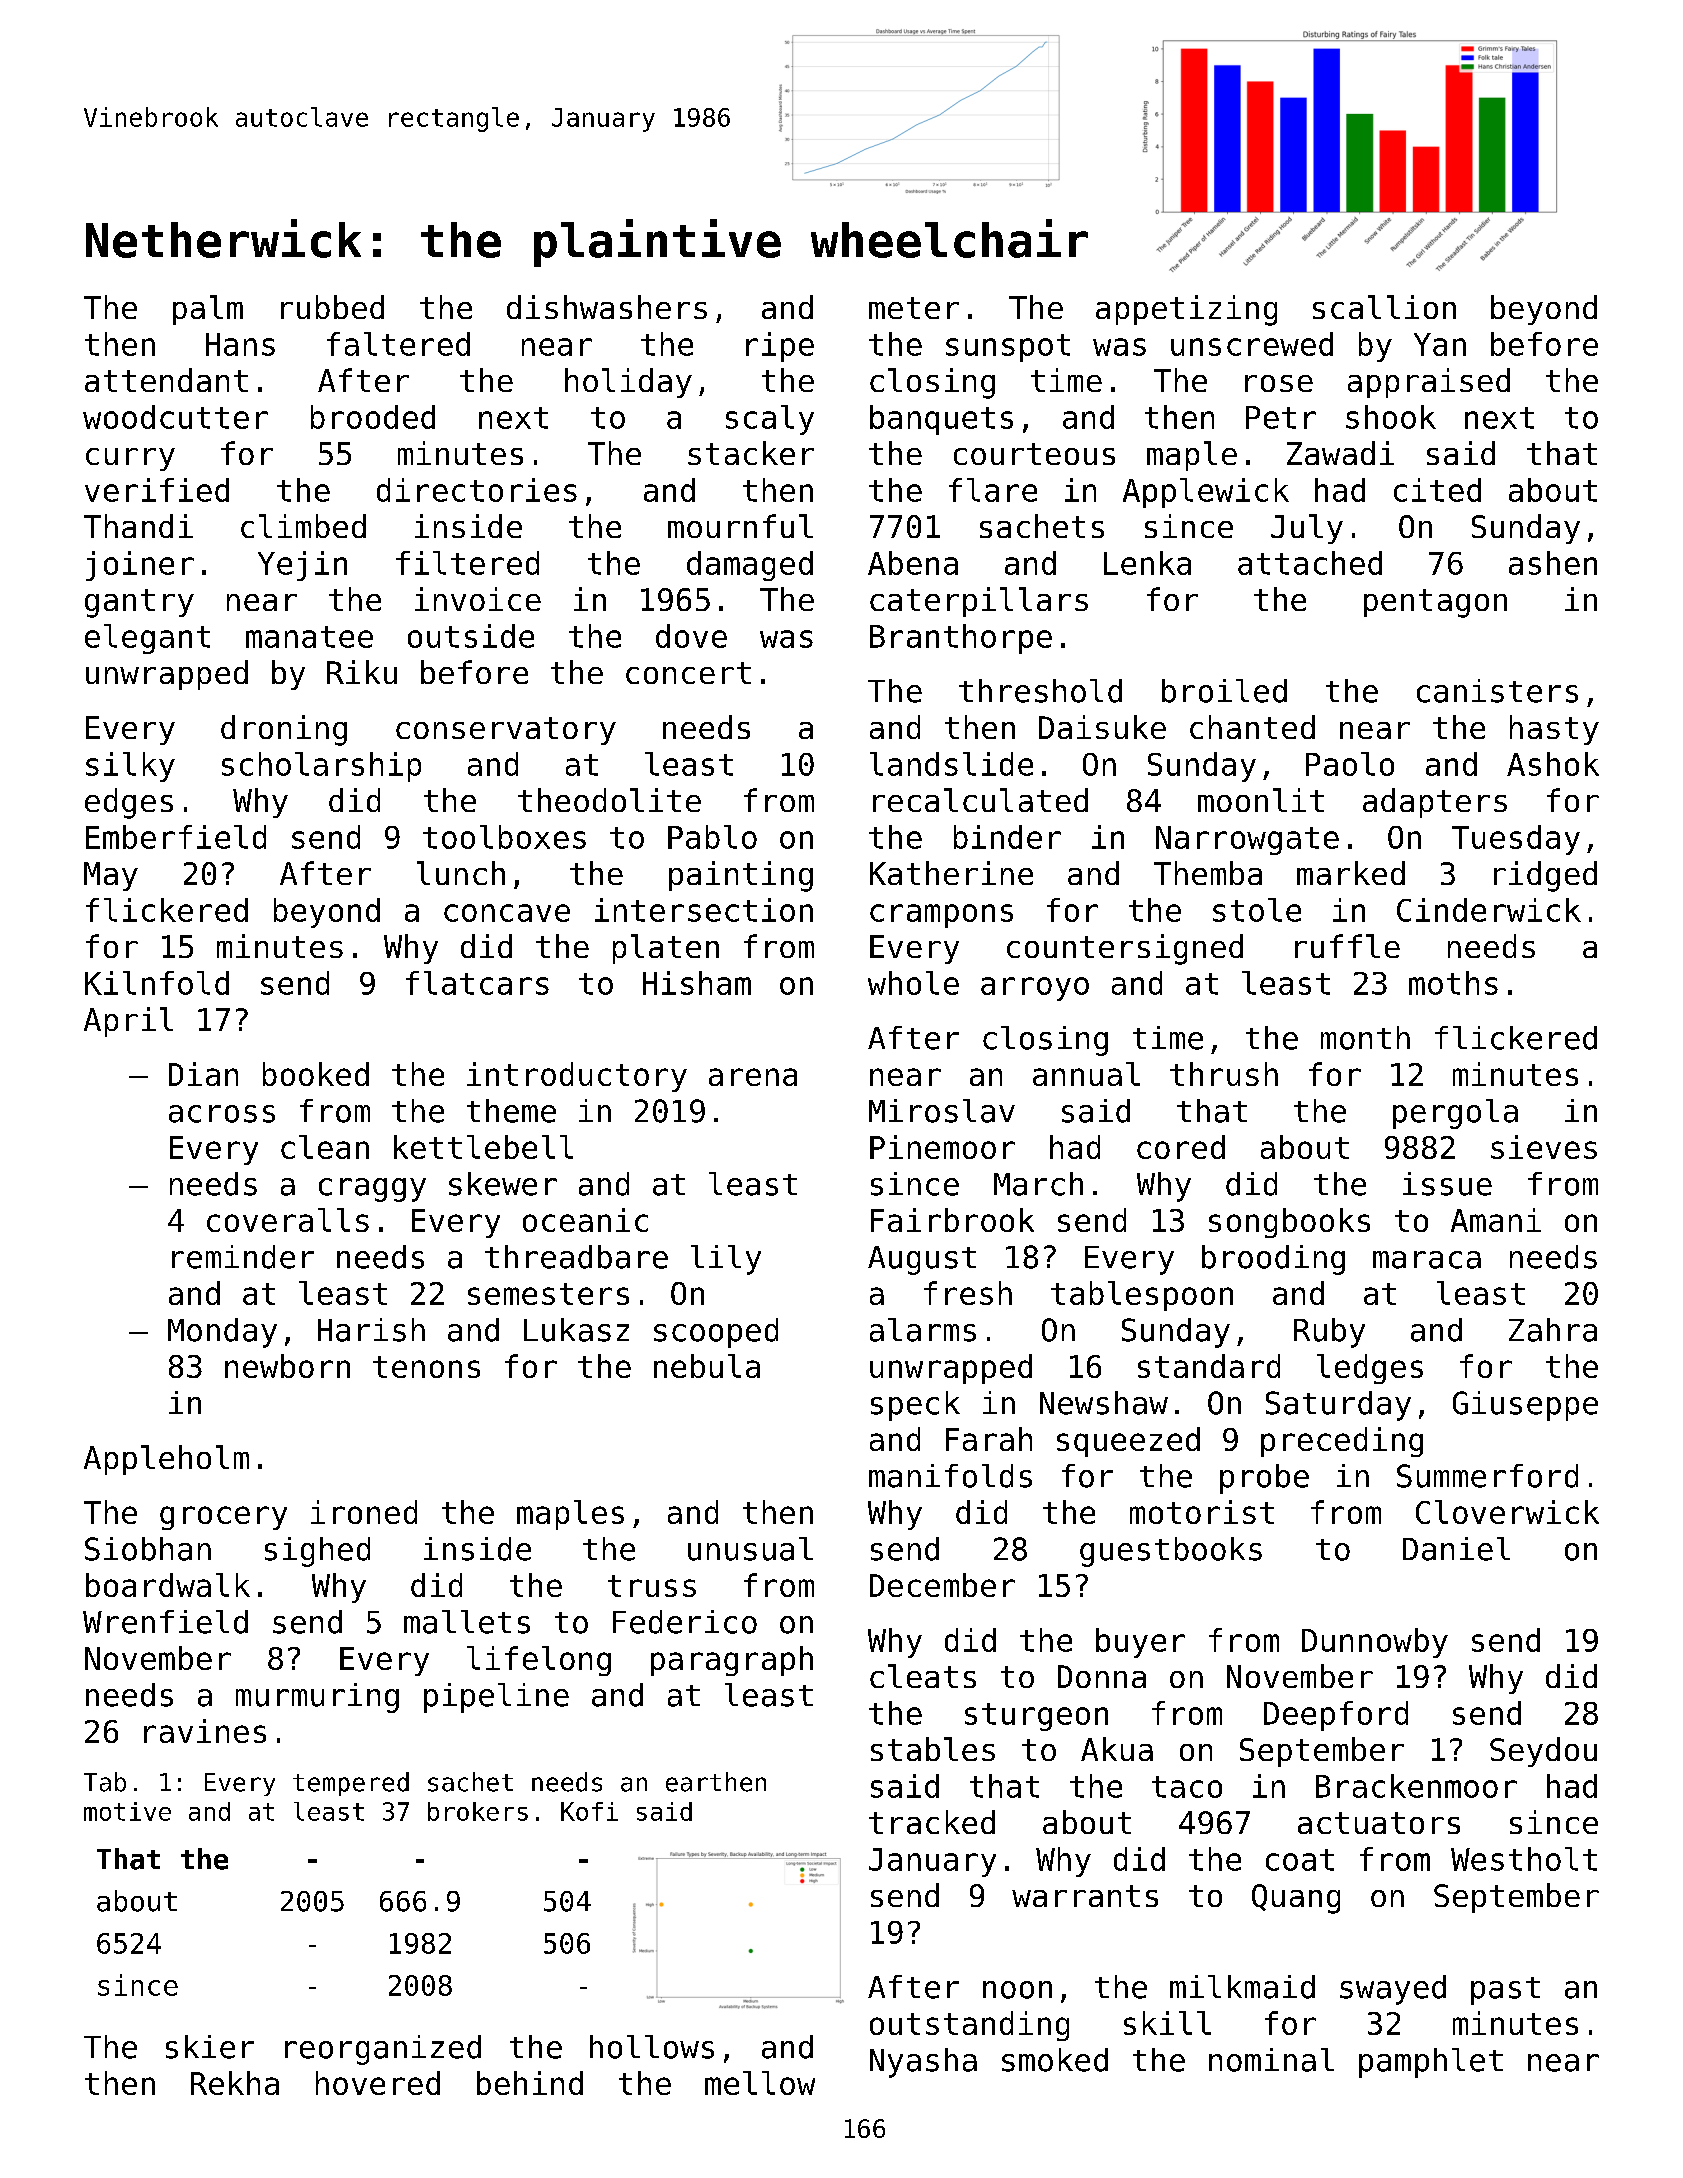 The image size is (1683, 2178). I want to click on directories, so click(477, 490).
